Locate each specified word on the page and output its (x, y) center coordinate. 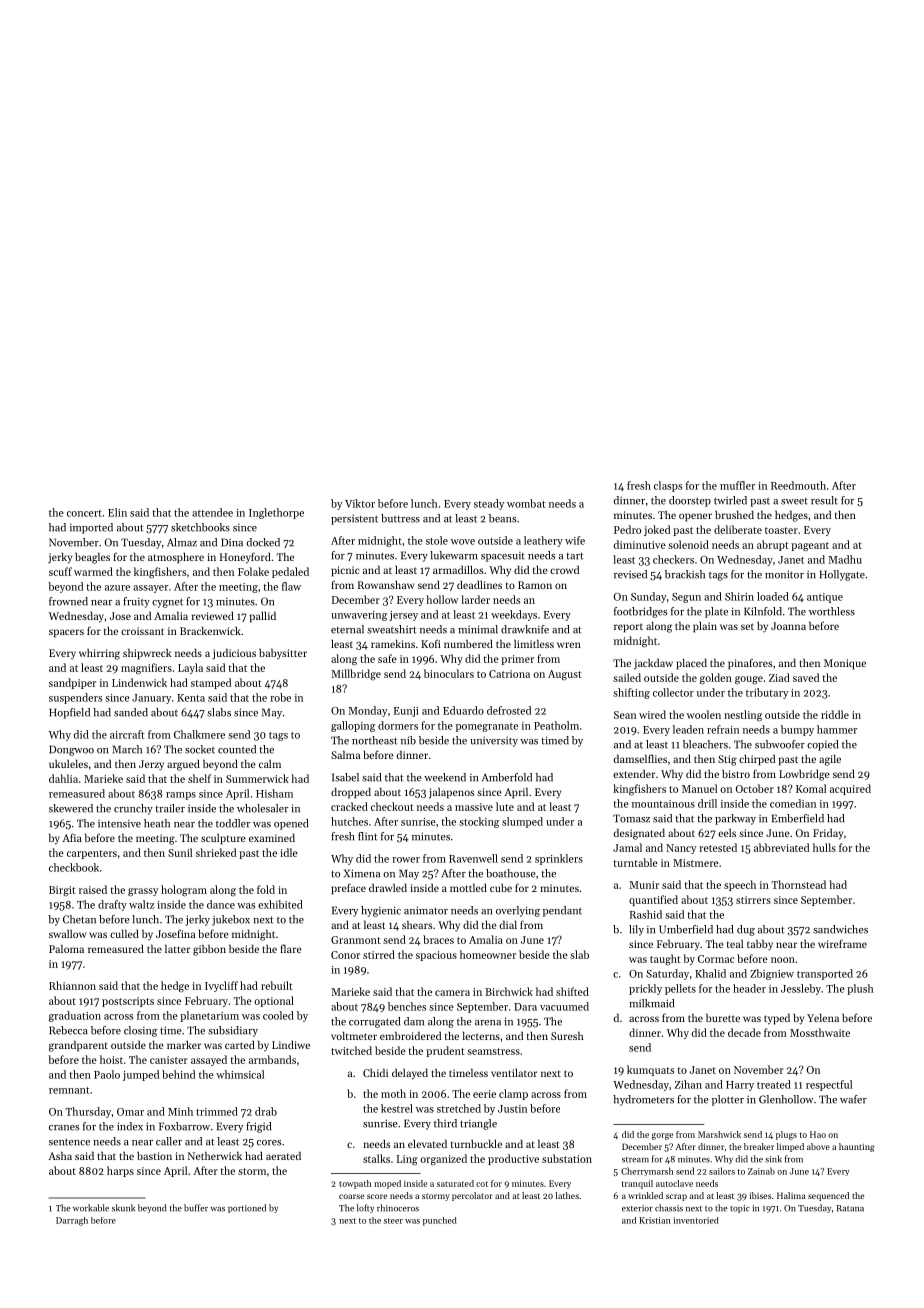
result (824, 500)
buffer (196, 1208)
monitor (784, 574)
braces (438, 939)
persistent (354, 520)
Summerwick (257, 778)
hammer (837, 729)
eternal (347, 629)
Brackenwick (210, 630)
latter (177, 949)
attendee (212, 512)
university (494, 742)
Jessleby (801, 989)
